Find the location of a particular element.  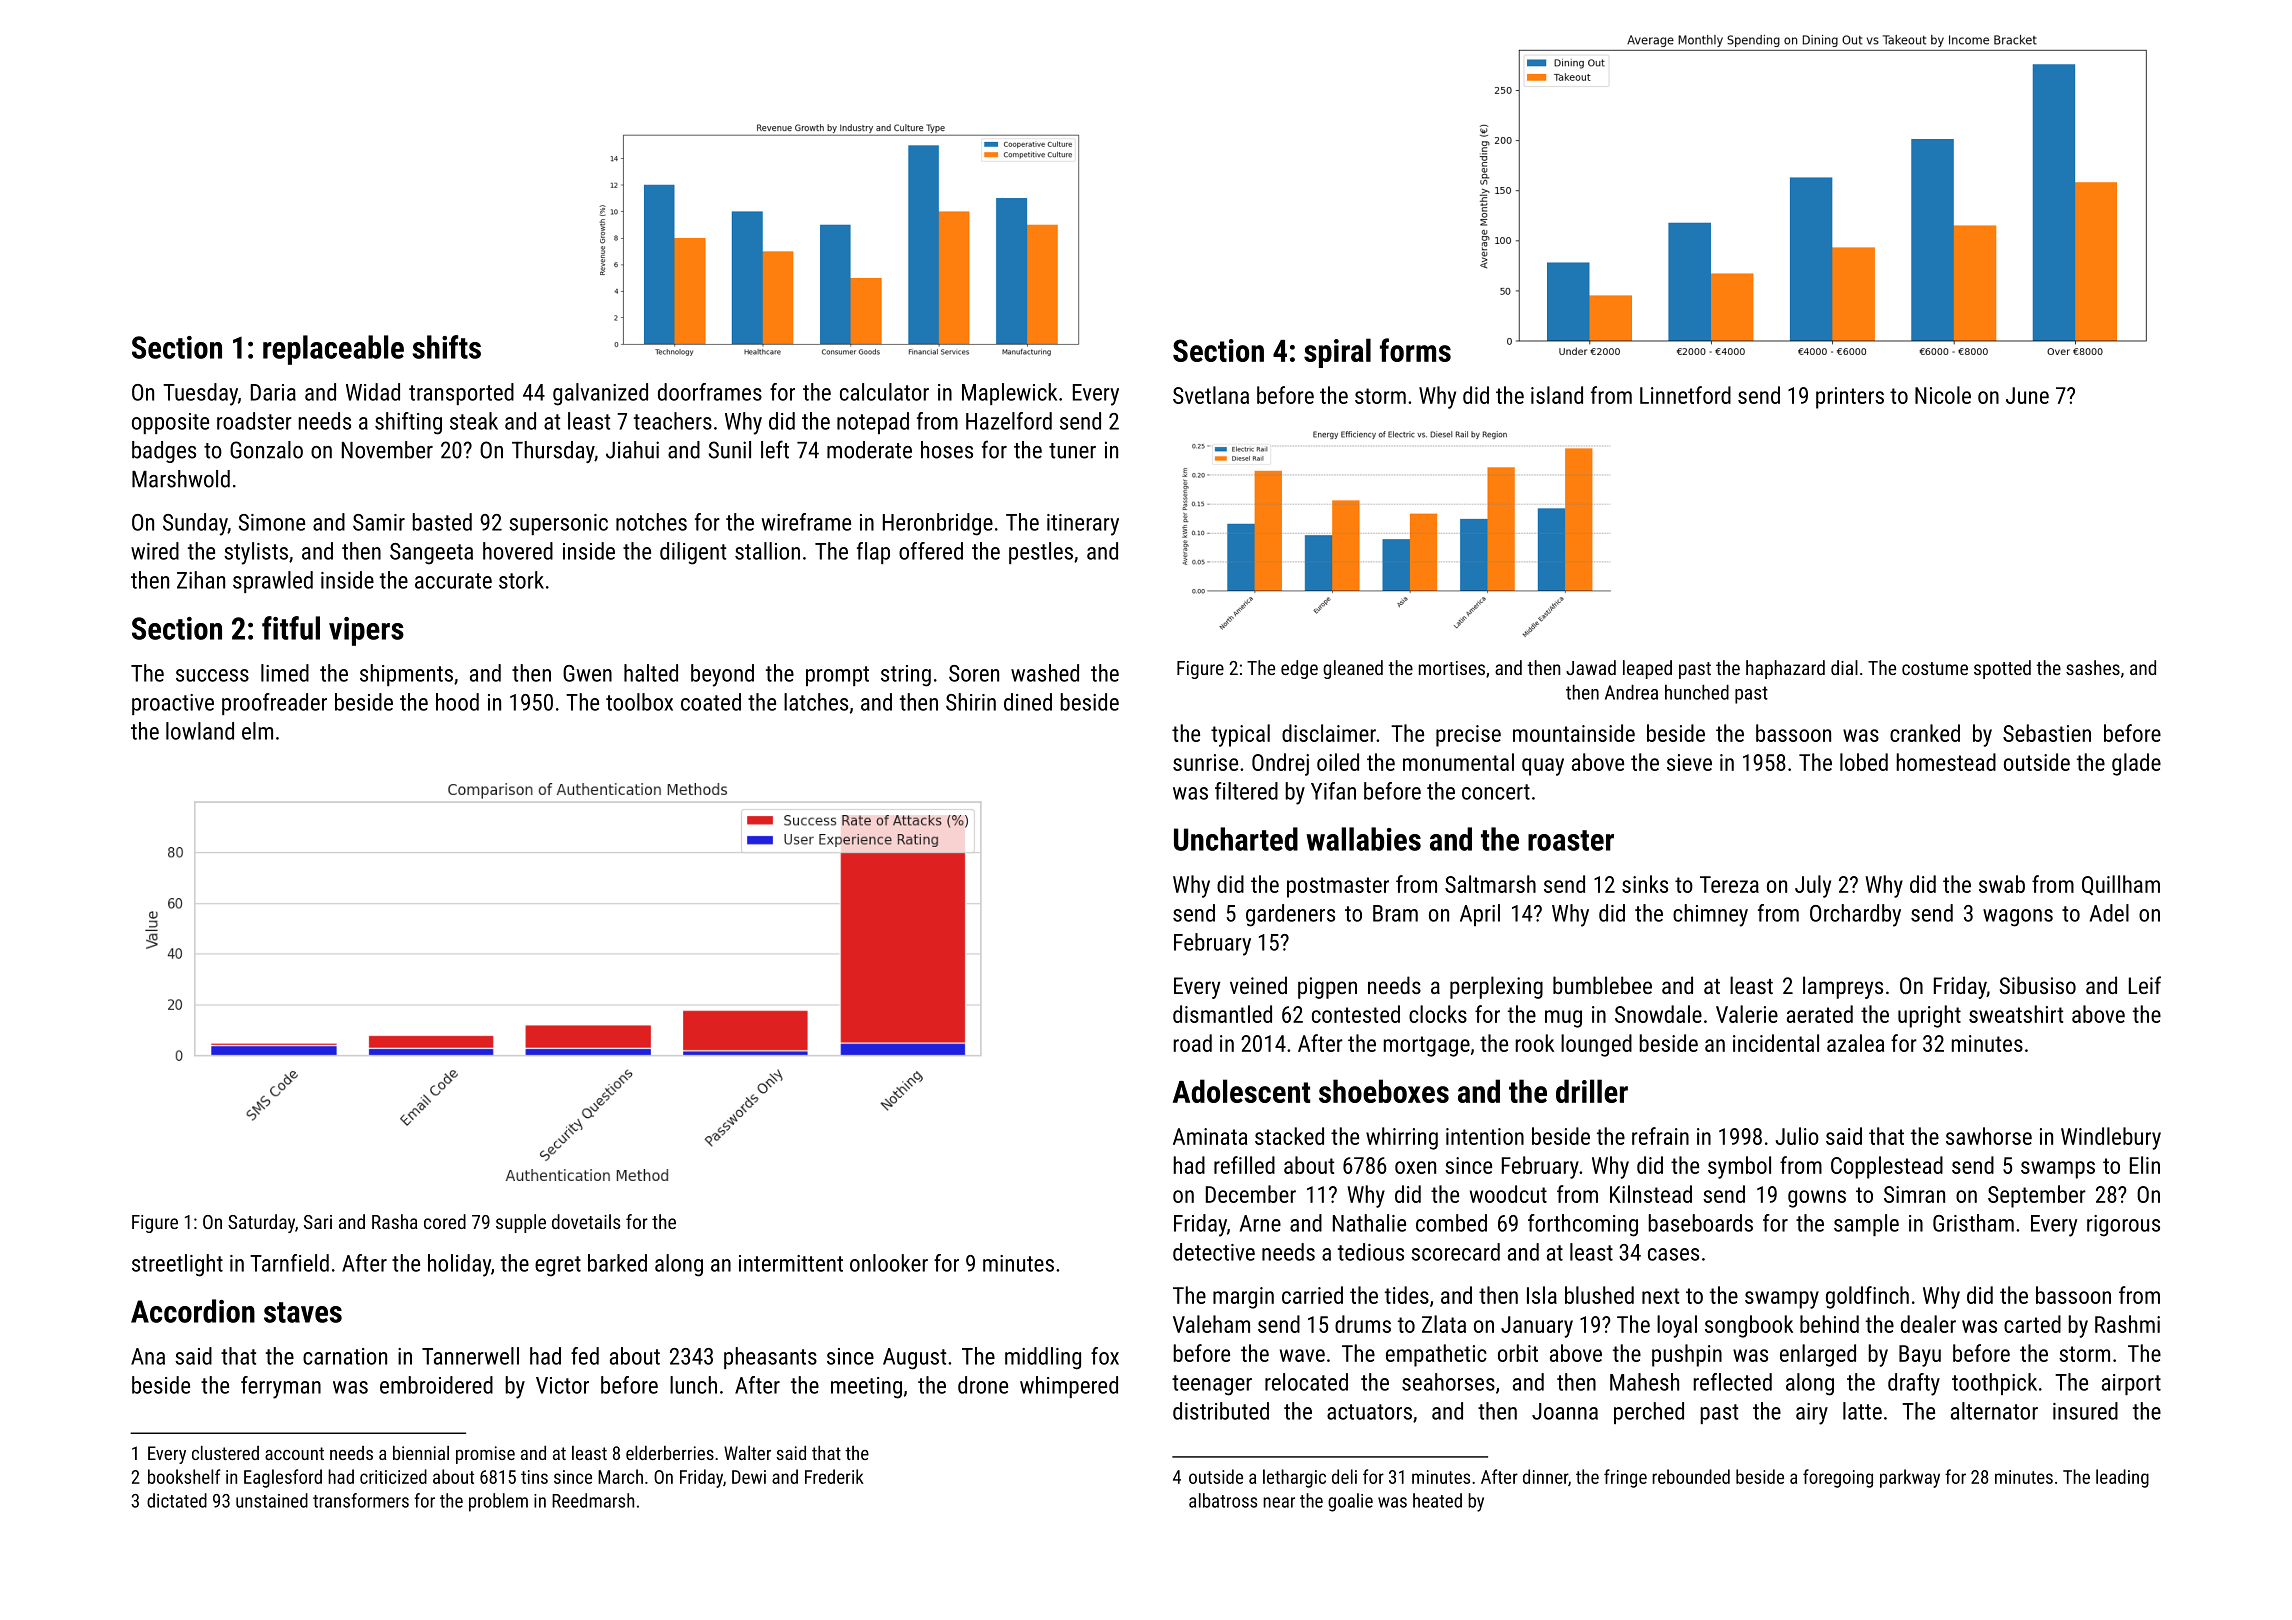

printers is located at coordinates (1850, 398).
